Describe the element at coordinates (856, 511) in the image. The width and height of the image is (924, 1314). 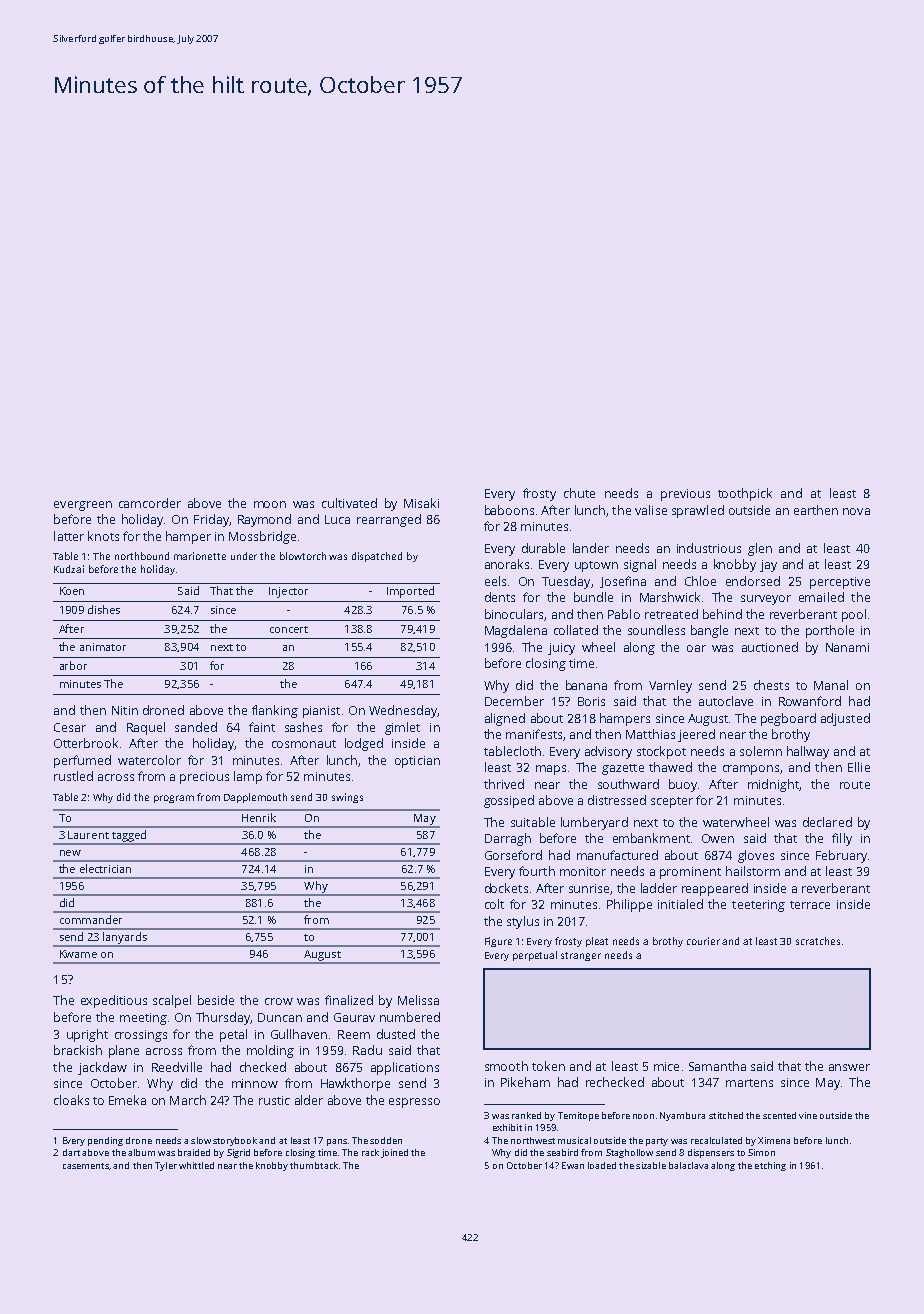
I see `nova` at that location.
